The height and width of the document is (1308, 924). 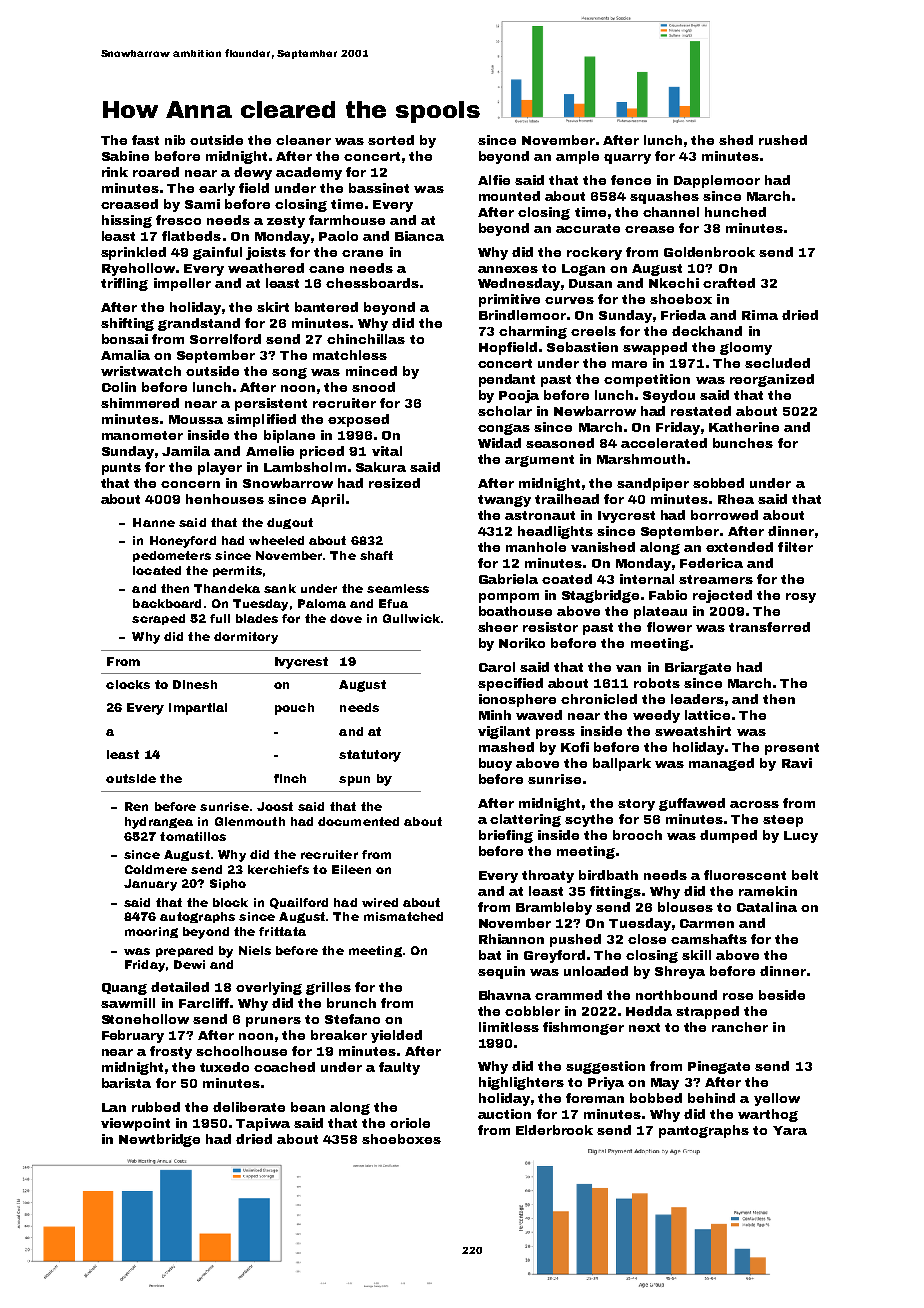 I want to click on dormitory, so click(x=246, y=638).
